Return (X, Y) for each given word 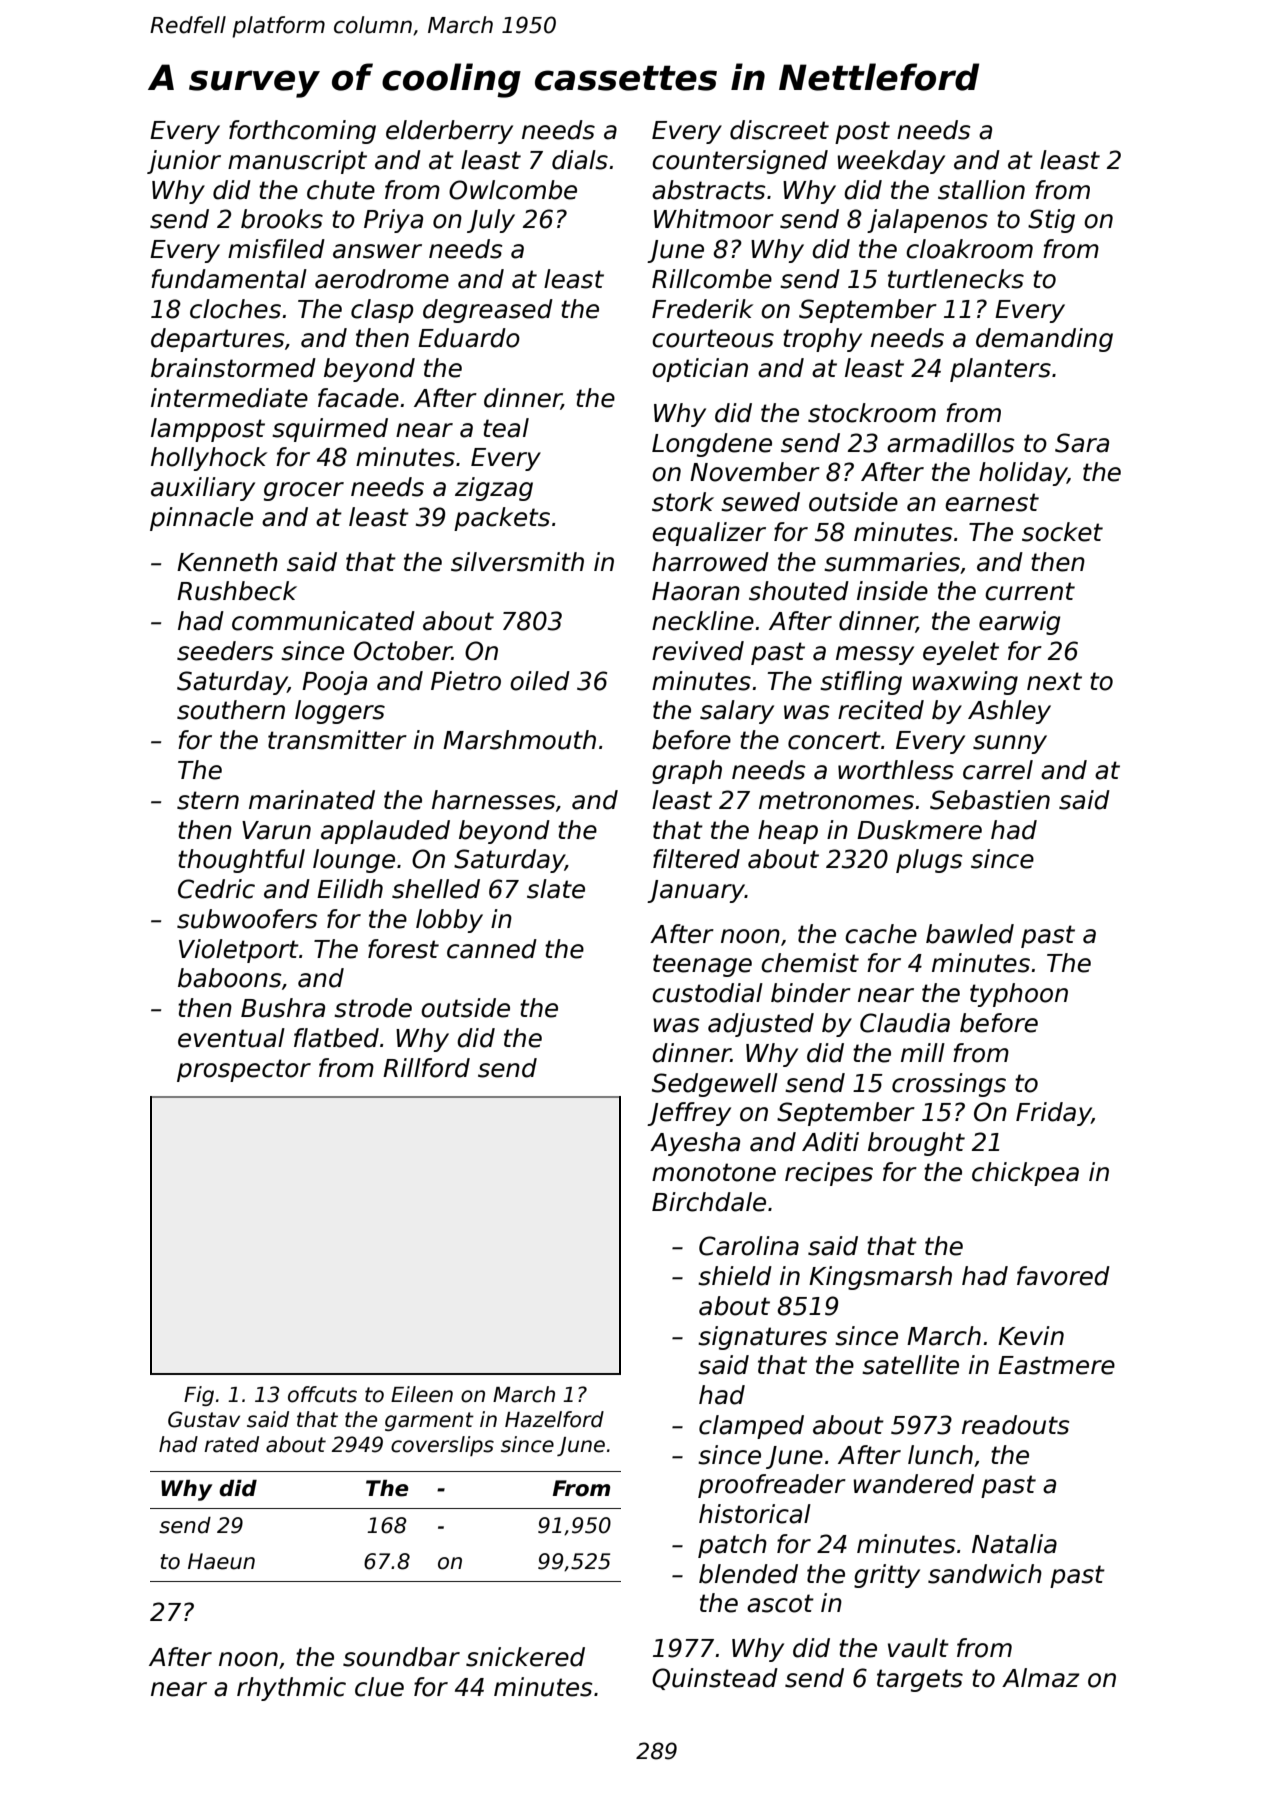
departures (218, 340)
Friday (1053, 1114)
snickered (525, 1657)
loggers (340, 712)
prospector (244, 1070)
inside (892, 591)
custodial (707, 993)
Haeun (221, 1561)
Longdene (712, 445)
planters (1000, 370)
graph (687, 772)
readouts (1016, 1425)
